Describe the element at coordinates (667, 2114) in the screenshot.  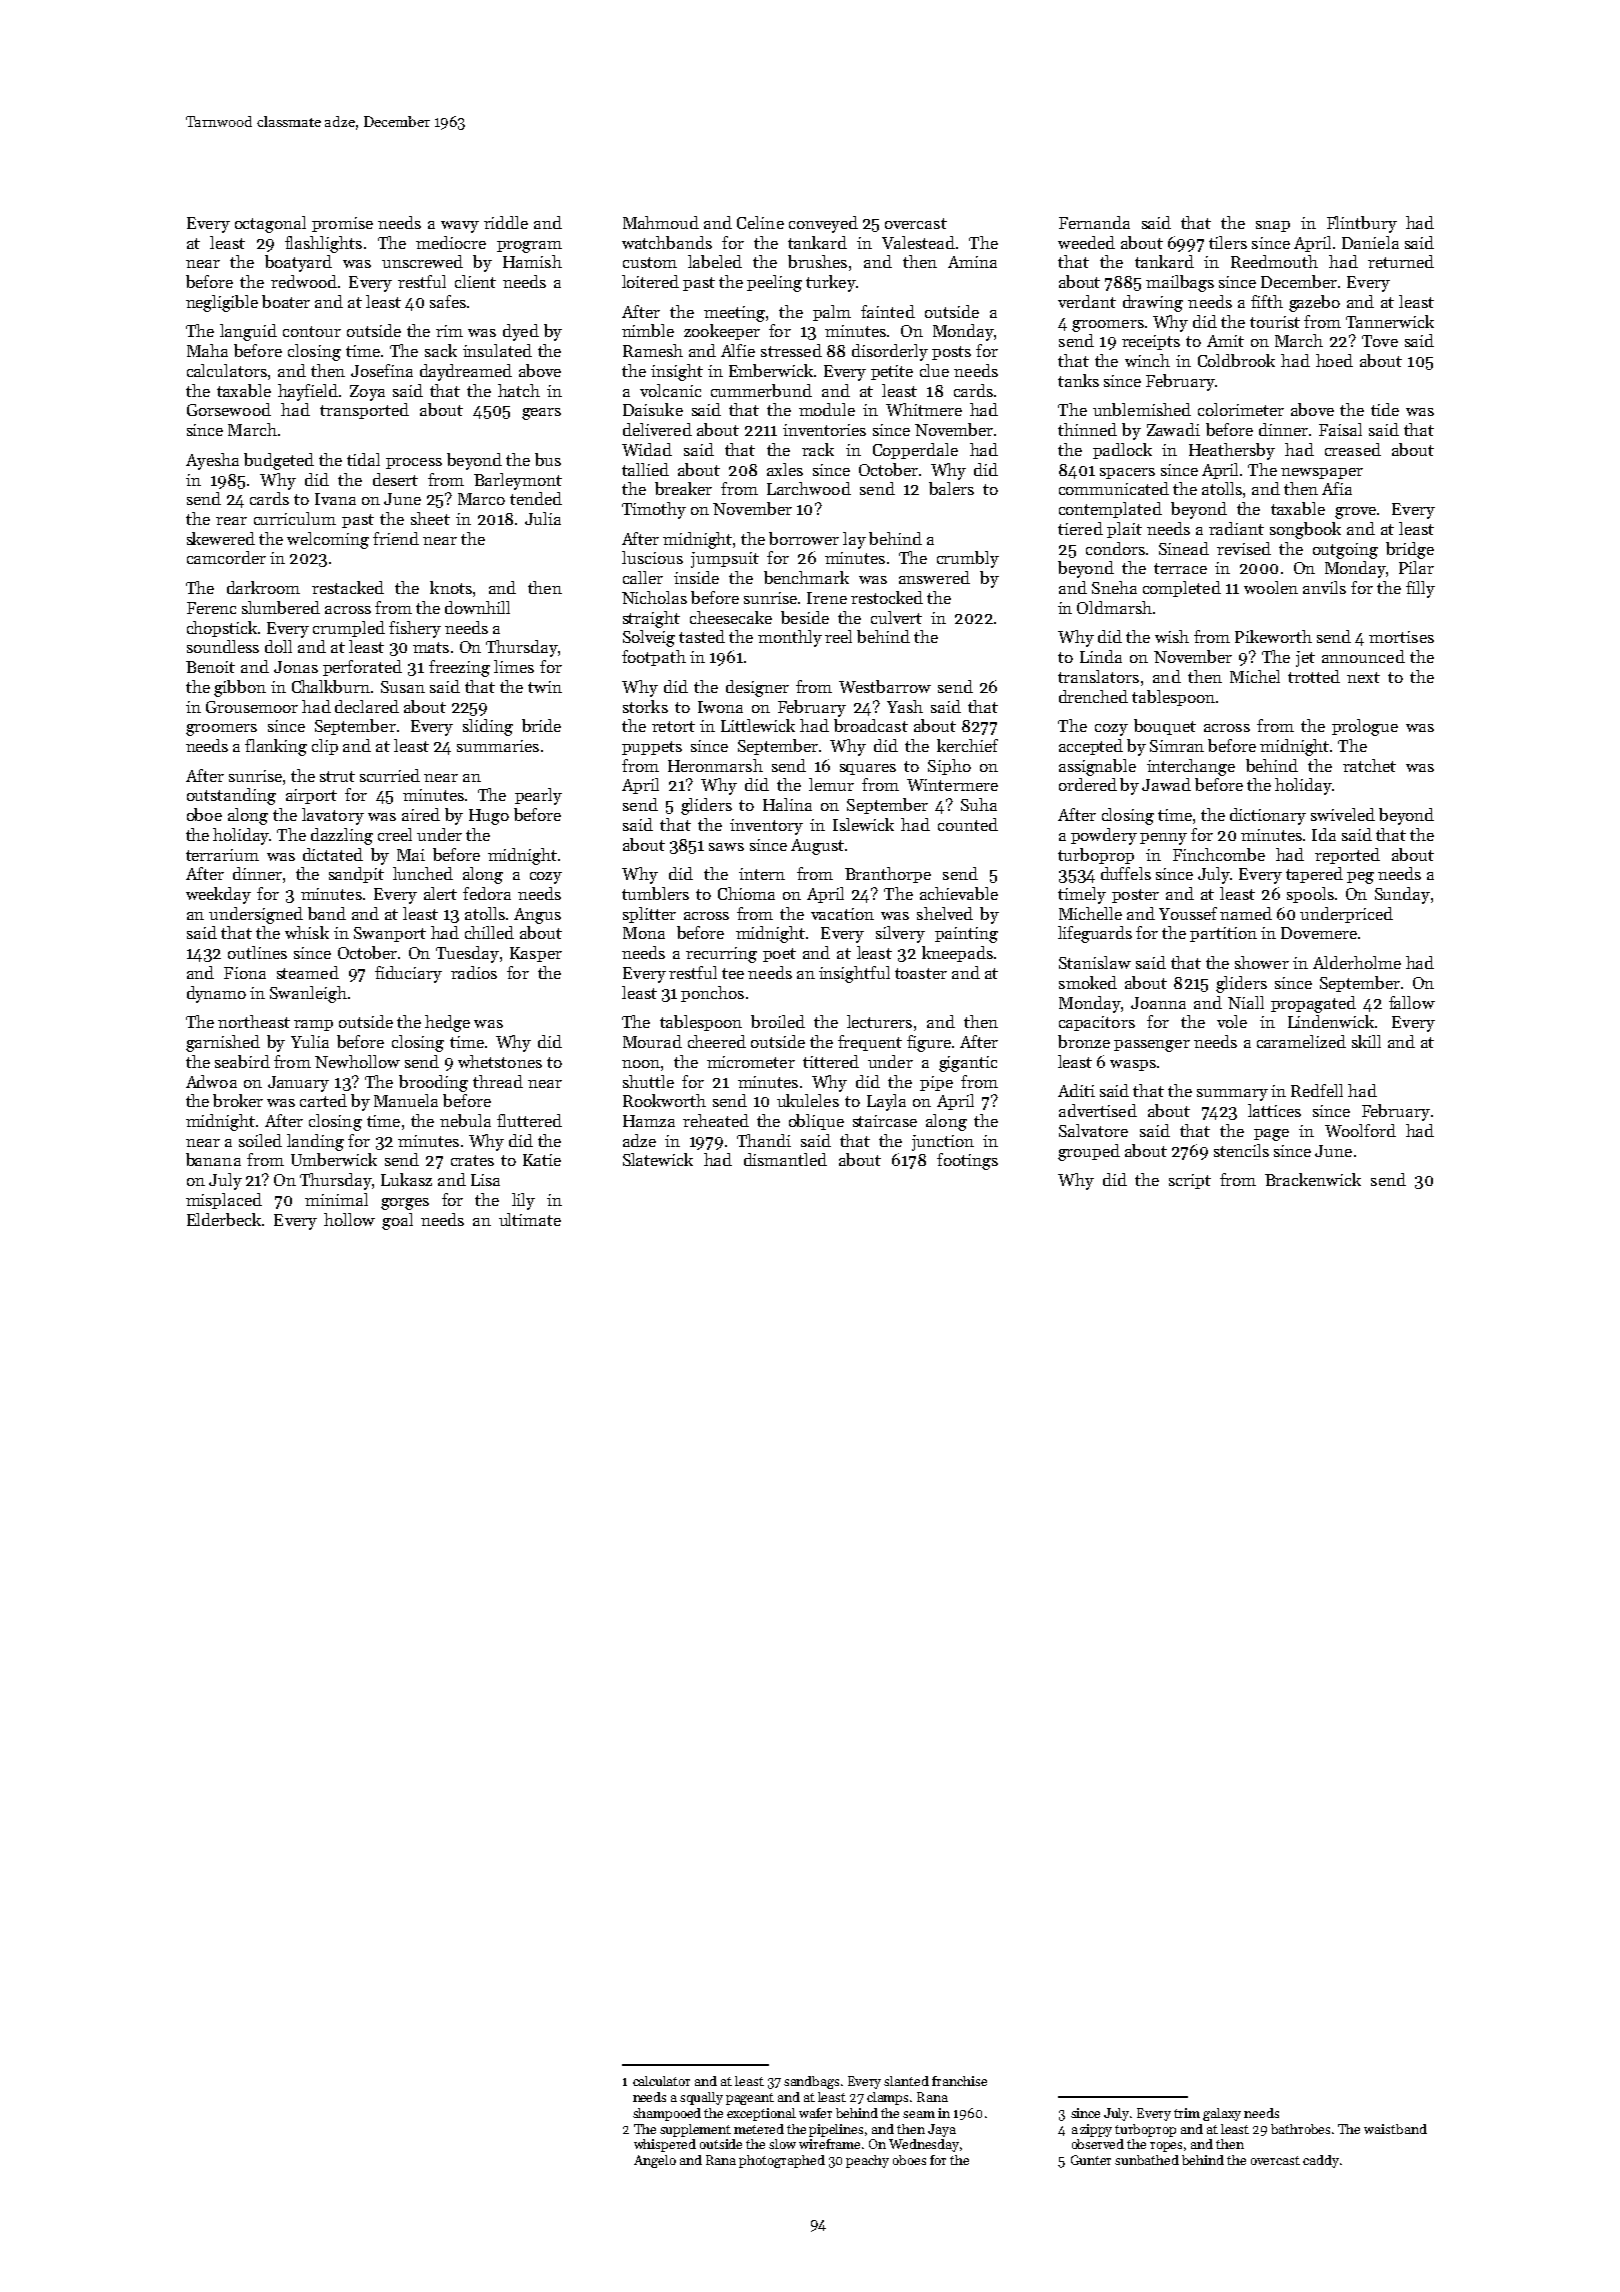
I see `shampooed` at that location.
